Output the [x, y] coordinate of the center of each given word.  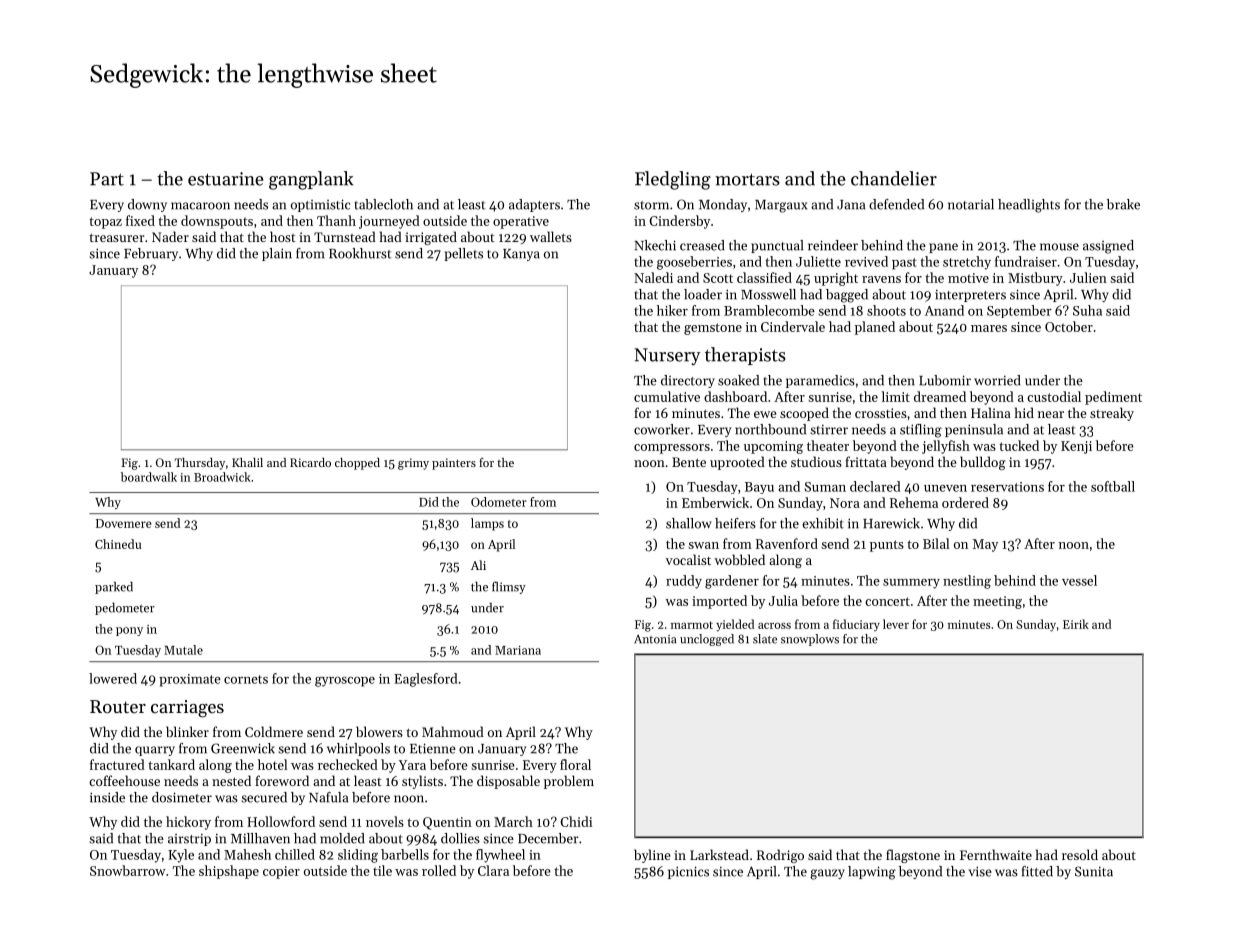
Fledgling [673, 180]
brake [1123, 204]
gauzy [827, 874]
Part [107, 179]
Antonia [655, 639]
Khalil [247, 462]
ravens [881, 279]
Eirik [1076, 624]
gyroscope [345, 682]
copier [281, 872]
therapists [745, 356]
